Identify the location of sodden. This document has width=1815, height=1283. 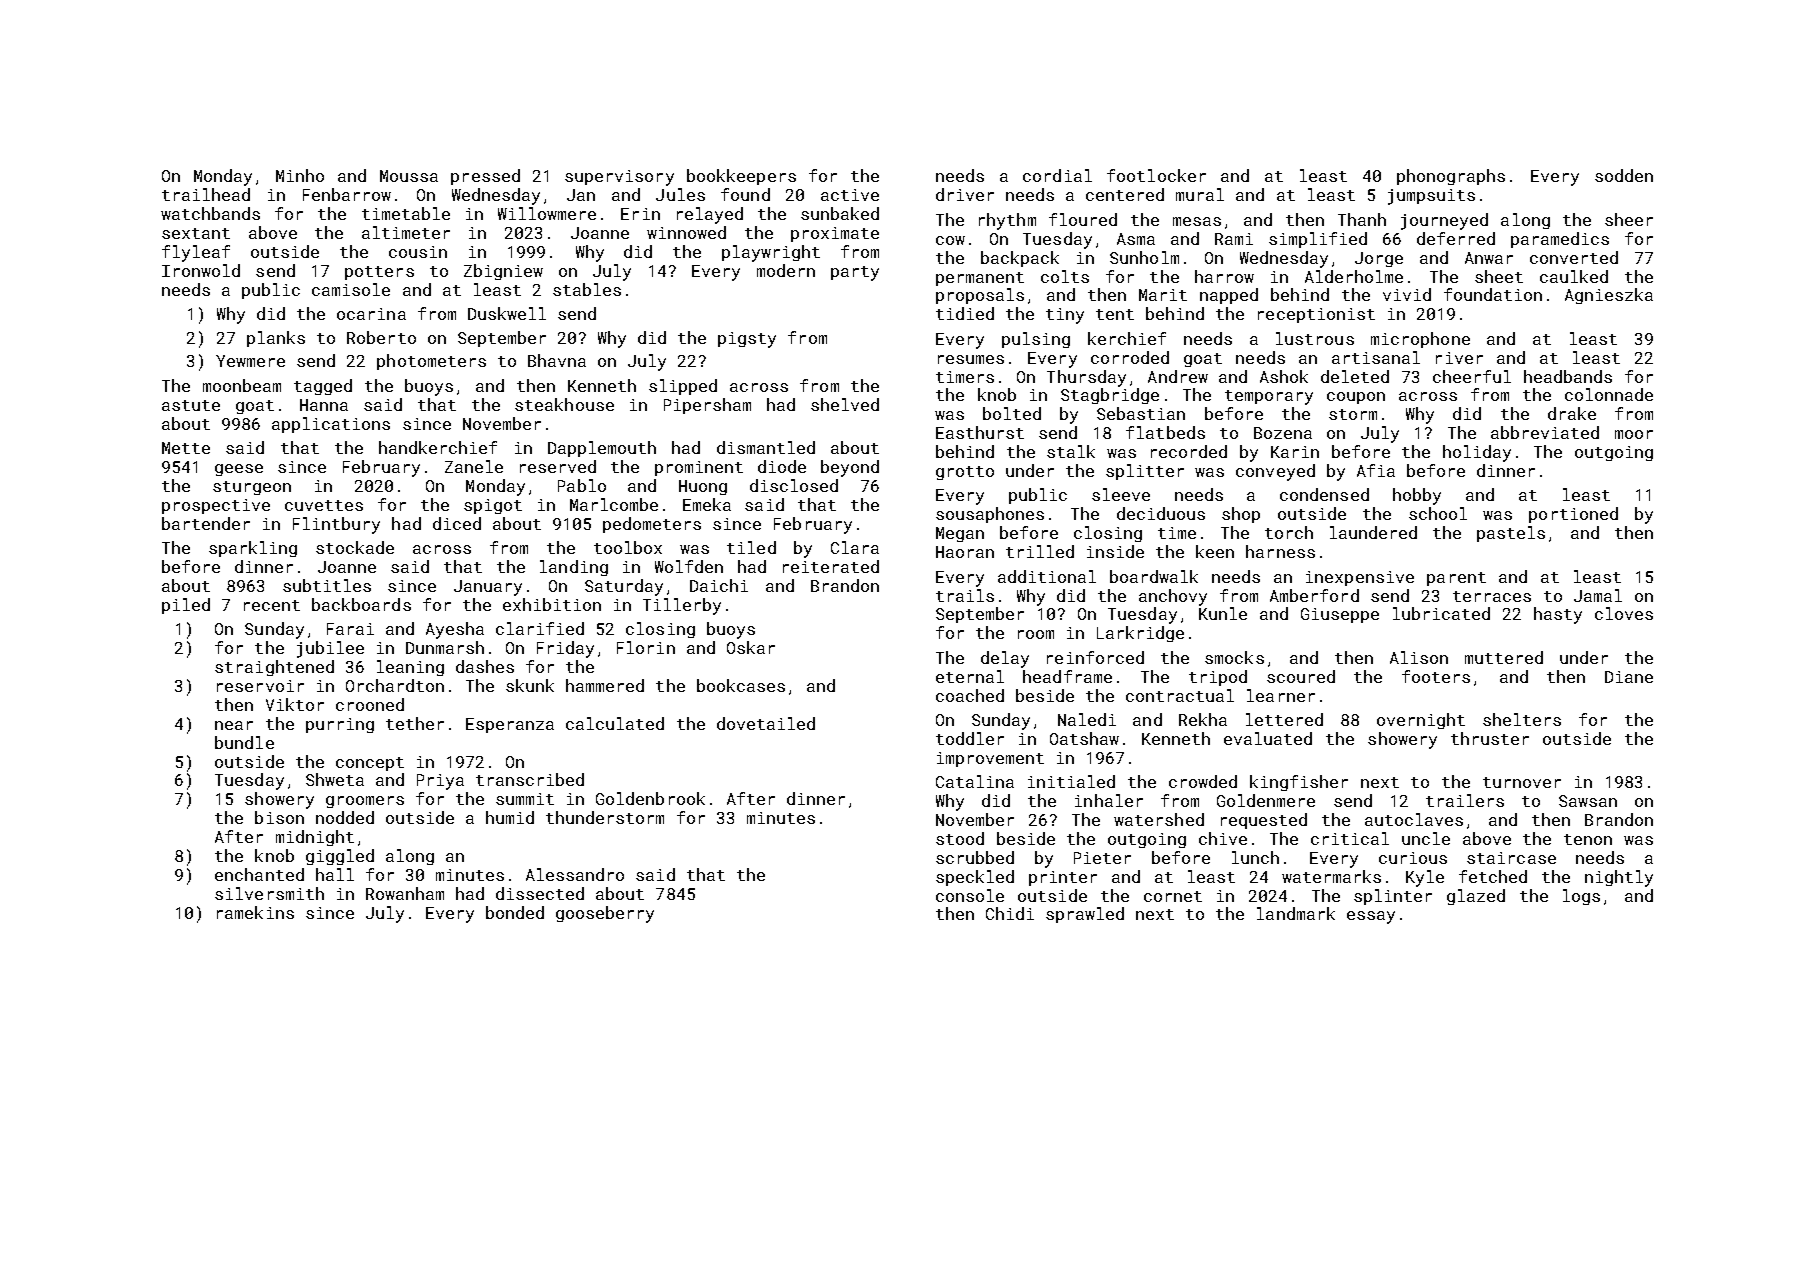
(1624, 175).
